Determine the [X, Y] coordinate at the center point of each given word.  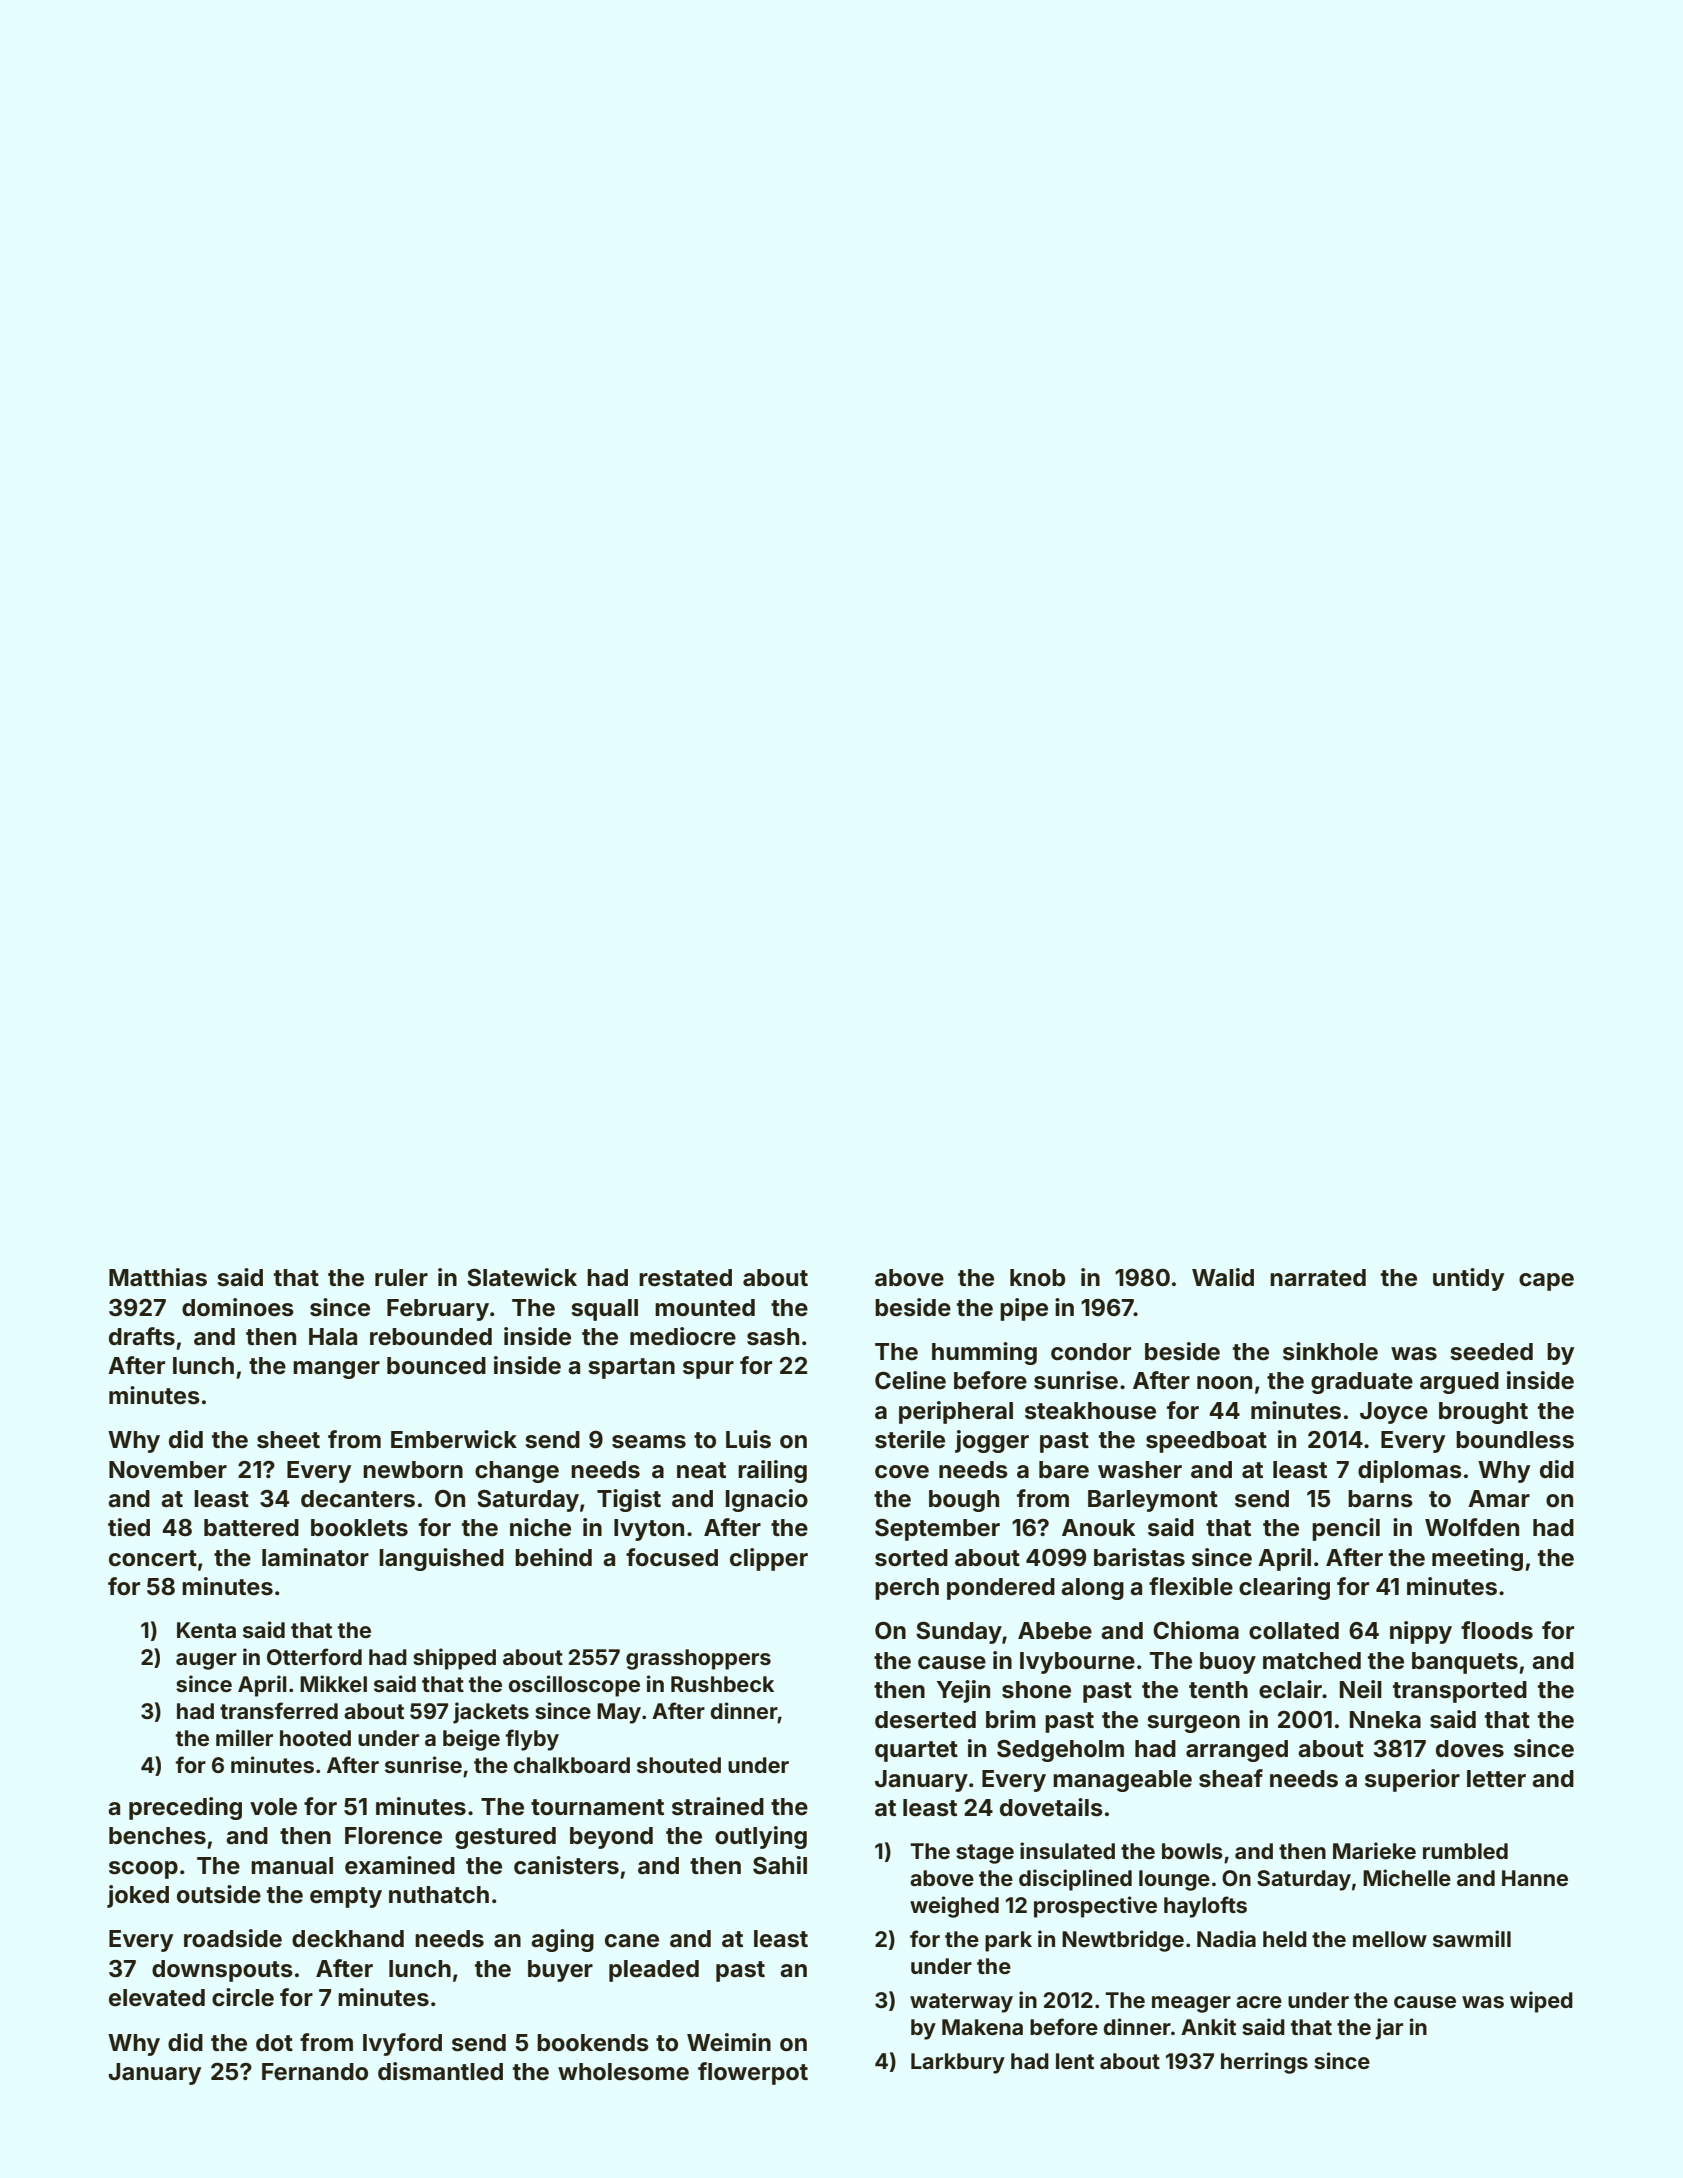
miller [244, 1737]
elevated [157, 1998]
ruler [401, 1278]
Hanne [1535, 1878]
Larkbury [958, 2063]
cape [1546, 1282]
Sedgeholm [1060, 1751]
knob [1037, 1278]
